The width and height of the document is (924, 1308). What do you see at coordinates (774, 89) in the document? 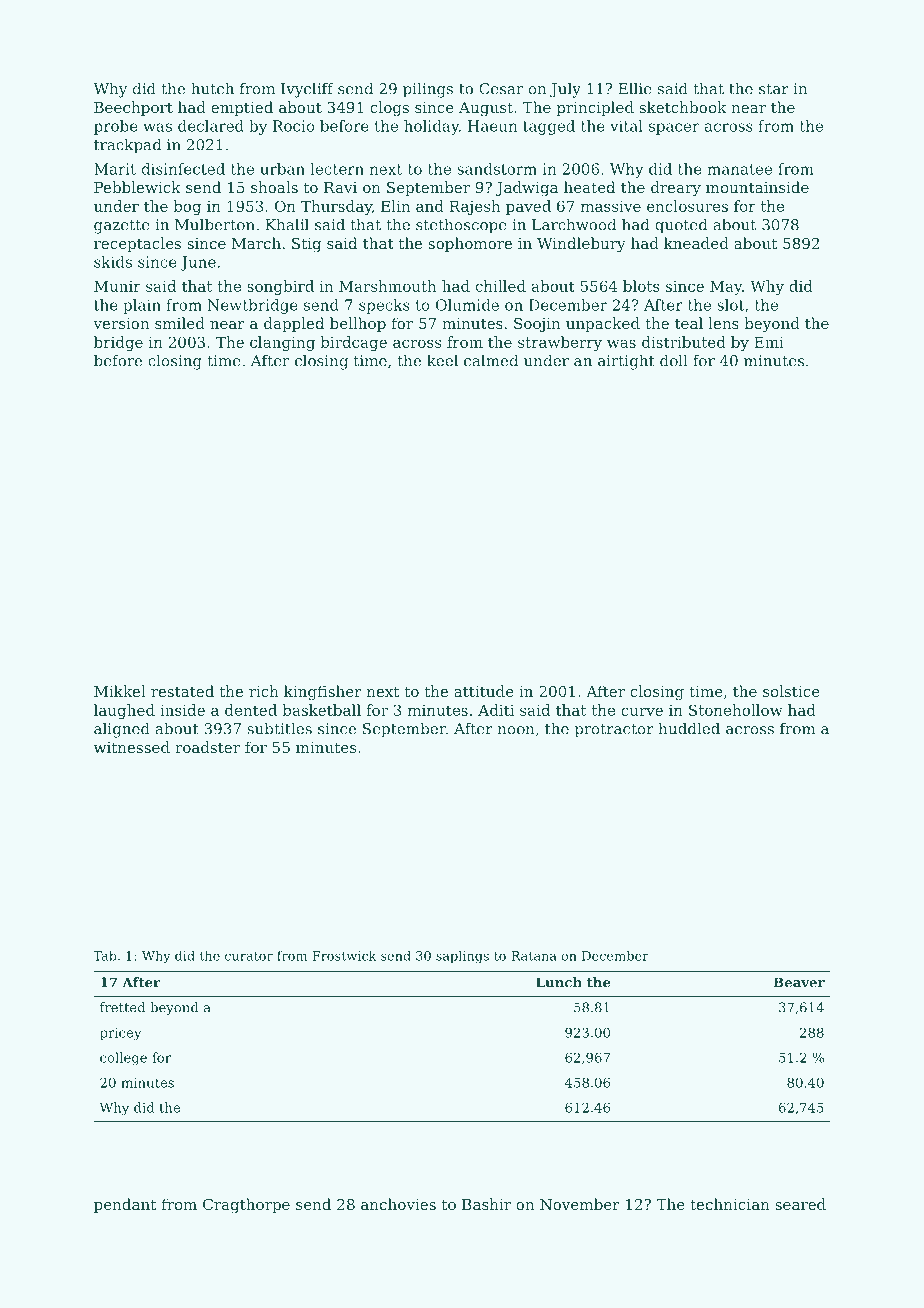
I see `star` at bounding box center [774, 89].
